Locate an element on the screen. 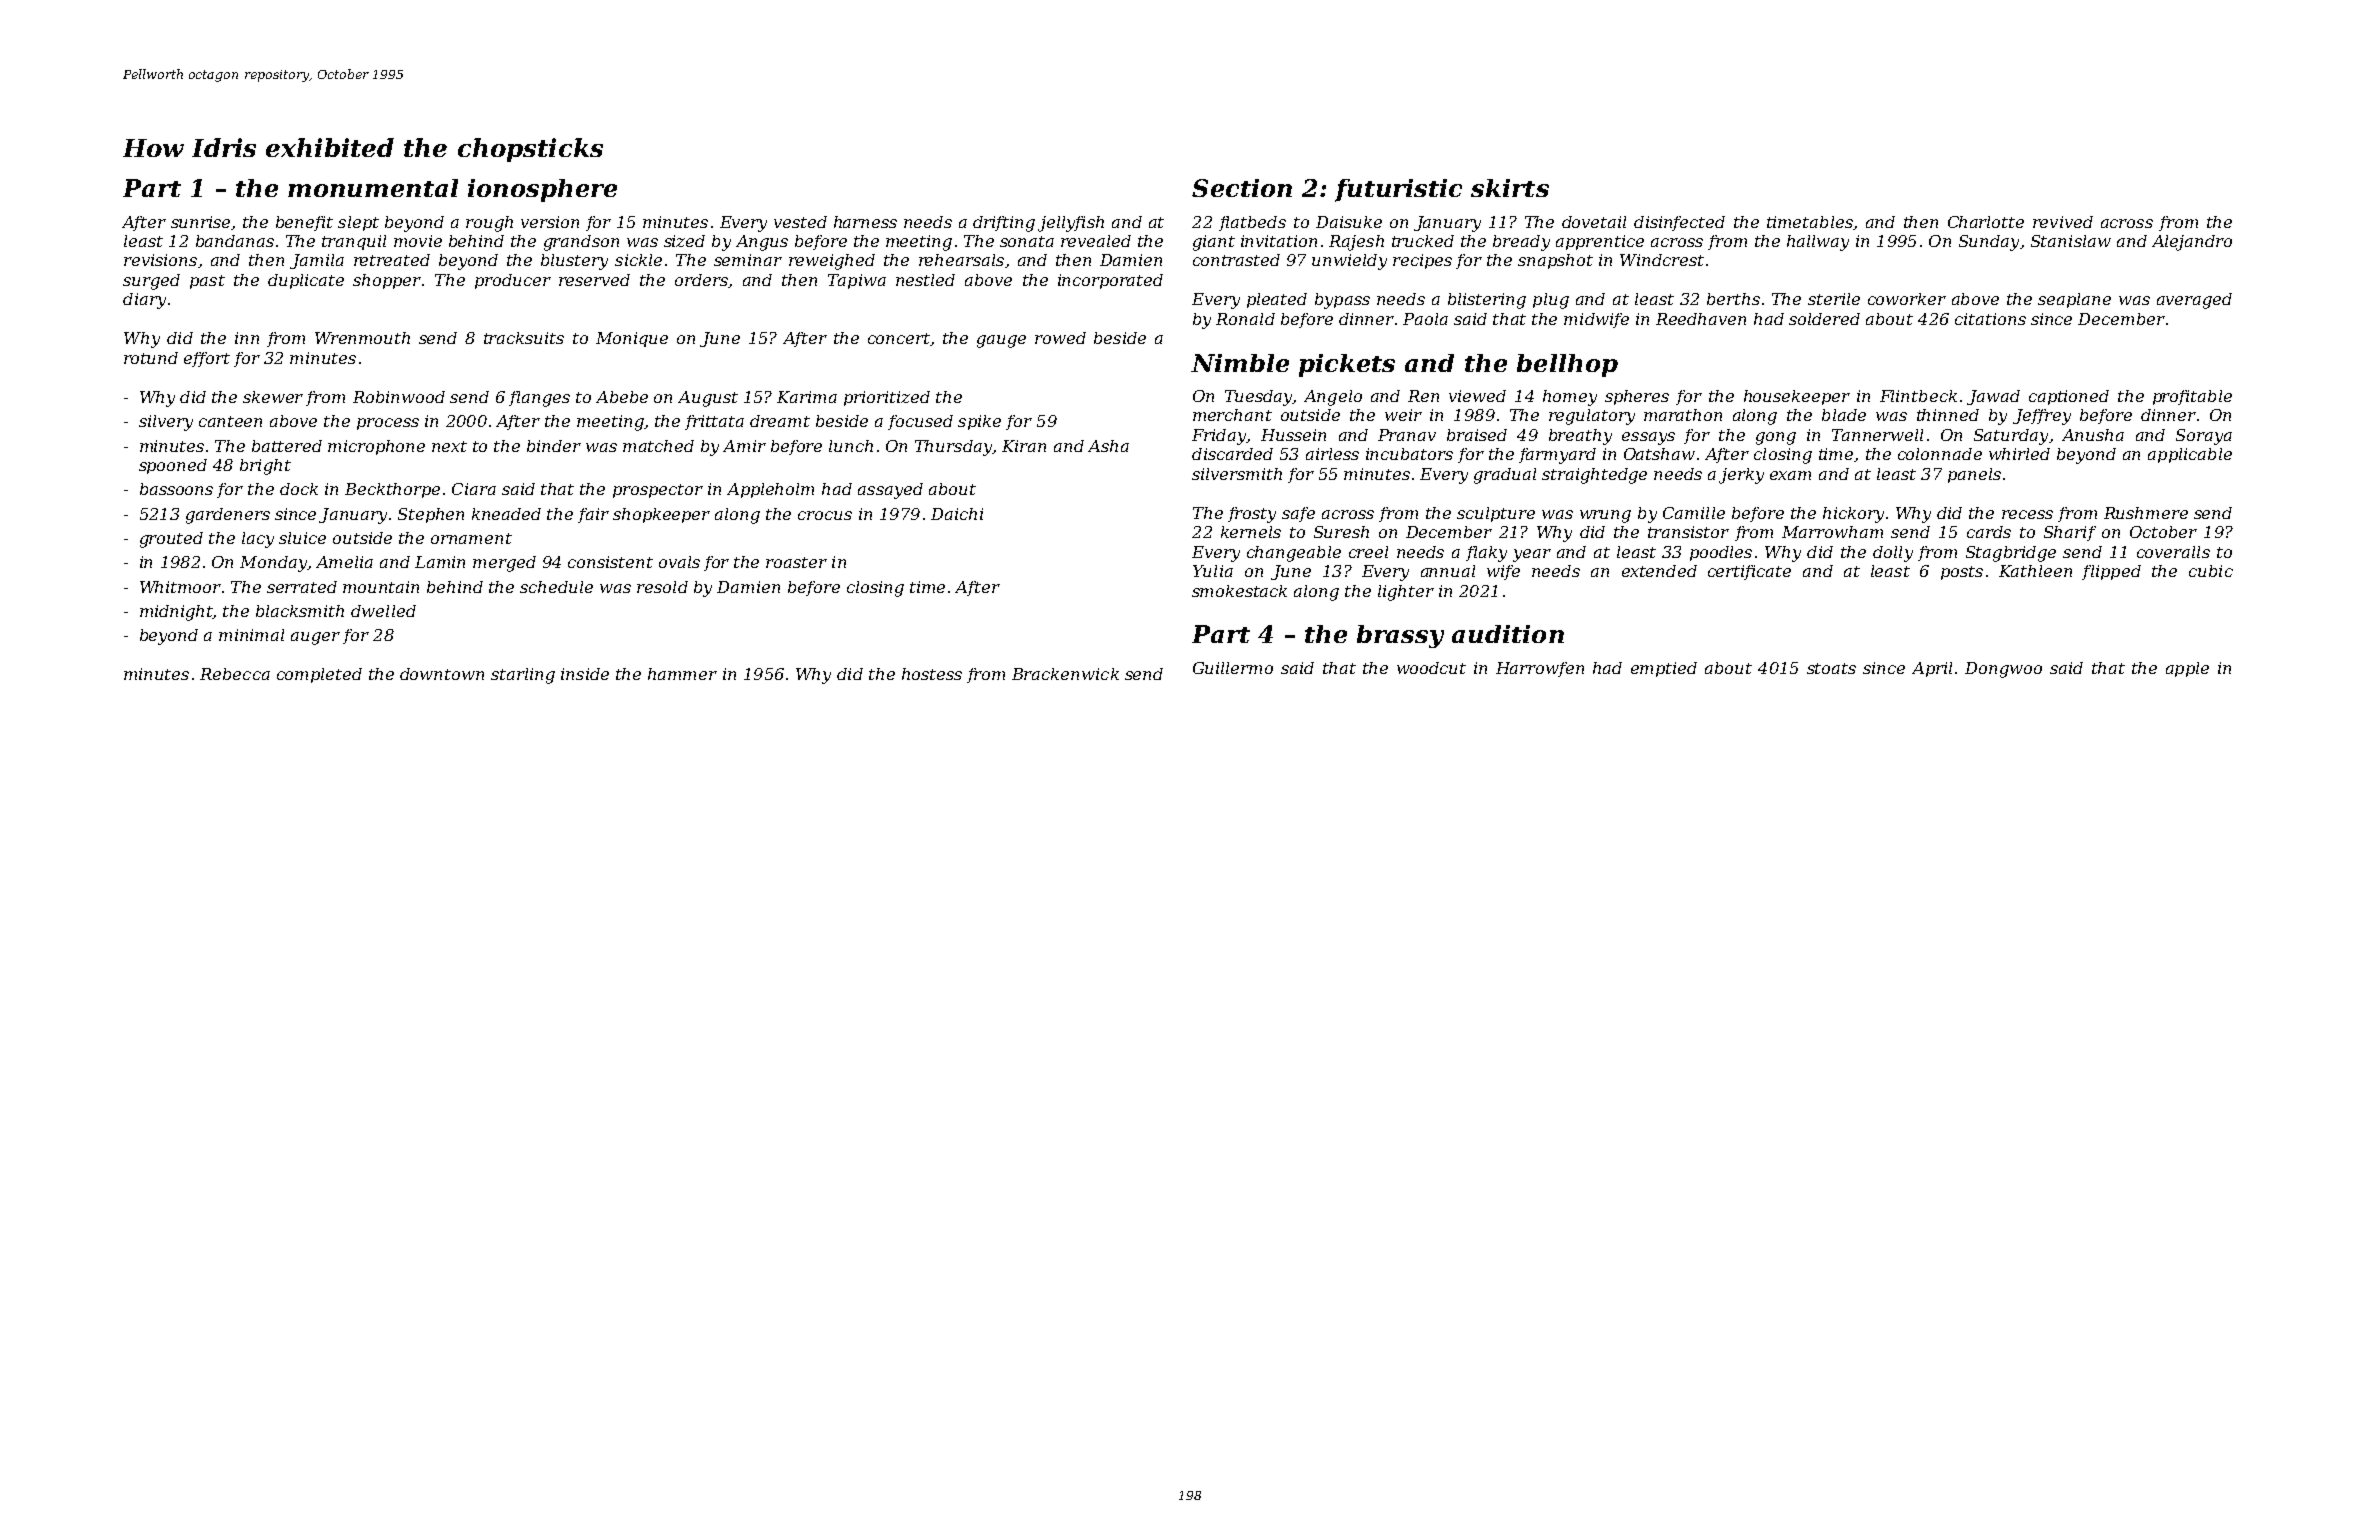 This screenshot has width=2356, height=1525. flaky is located at coordinates (1486, 554).
